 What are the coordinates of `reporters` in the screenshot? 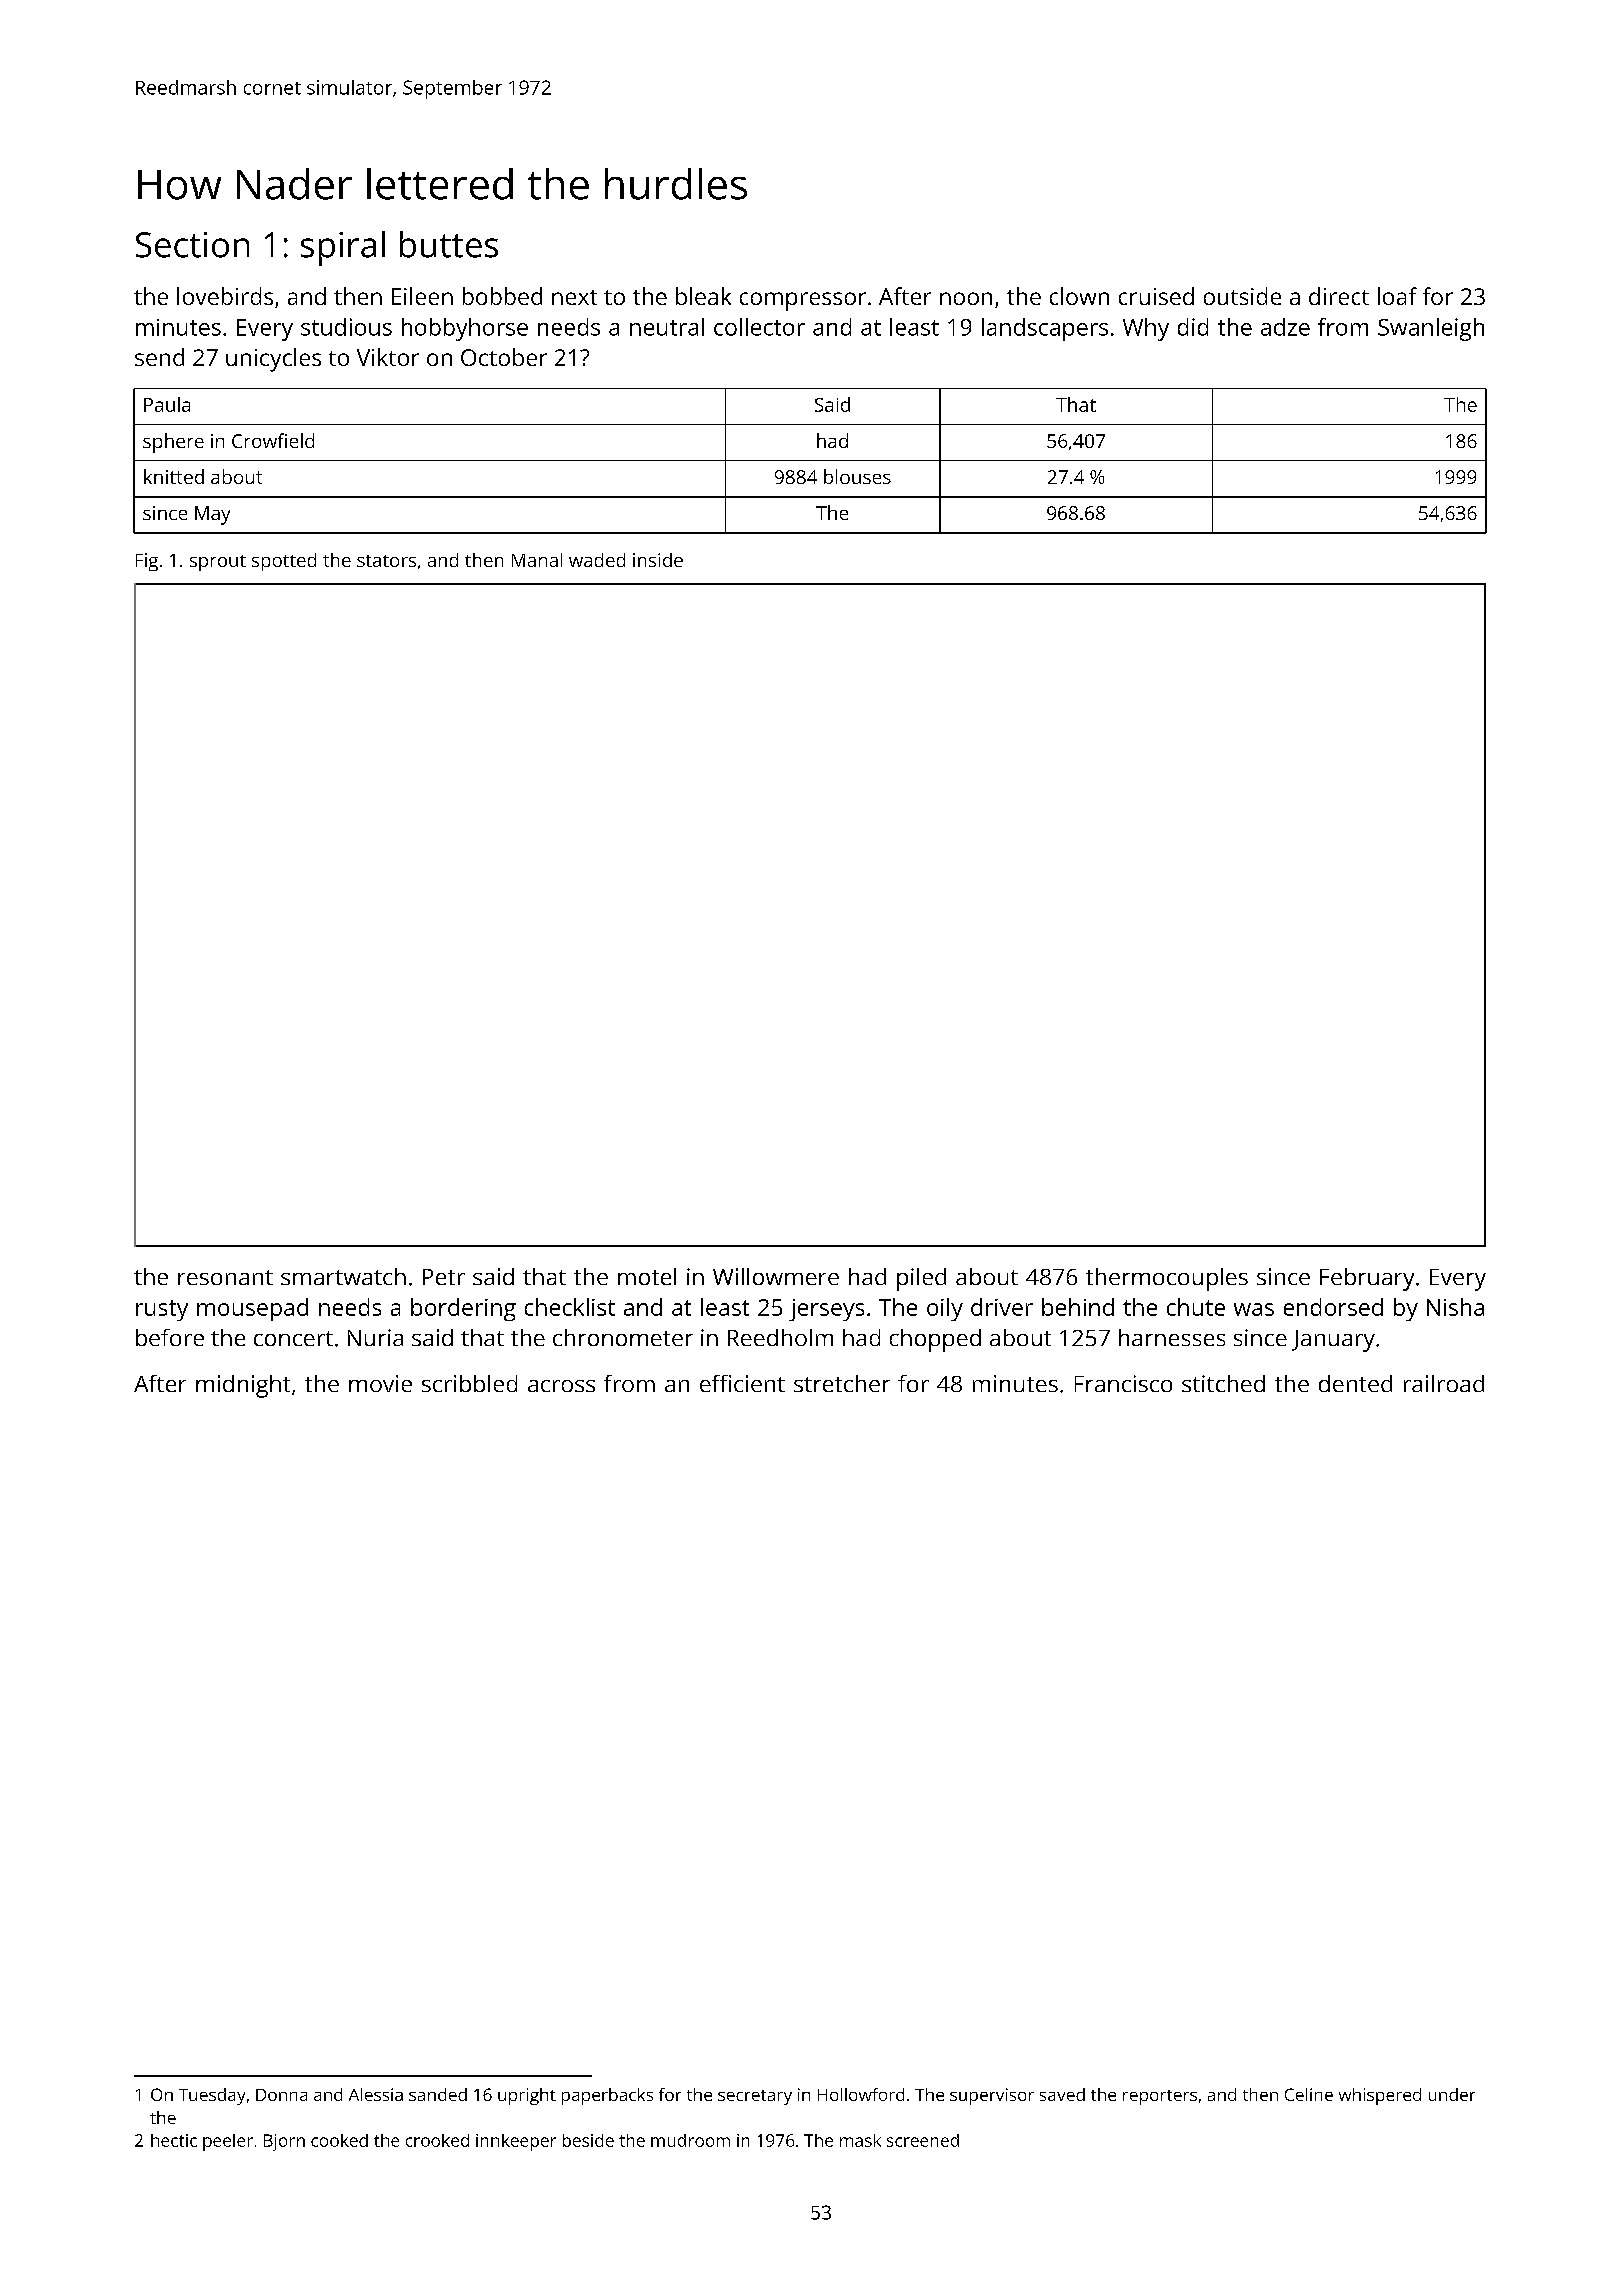 It's located at (1160, 2097).
